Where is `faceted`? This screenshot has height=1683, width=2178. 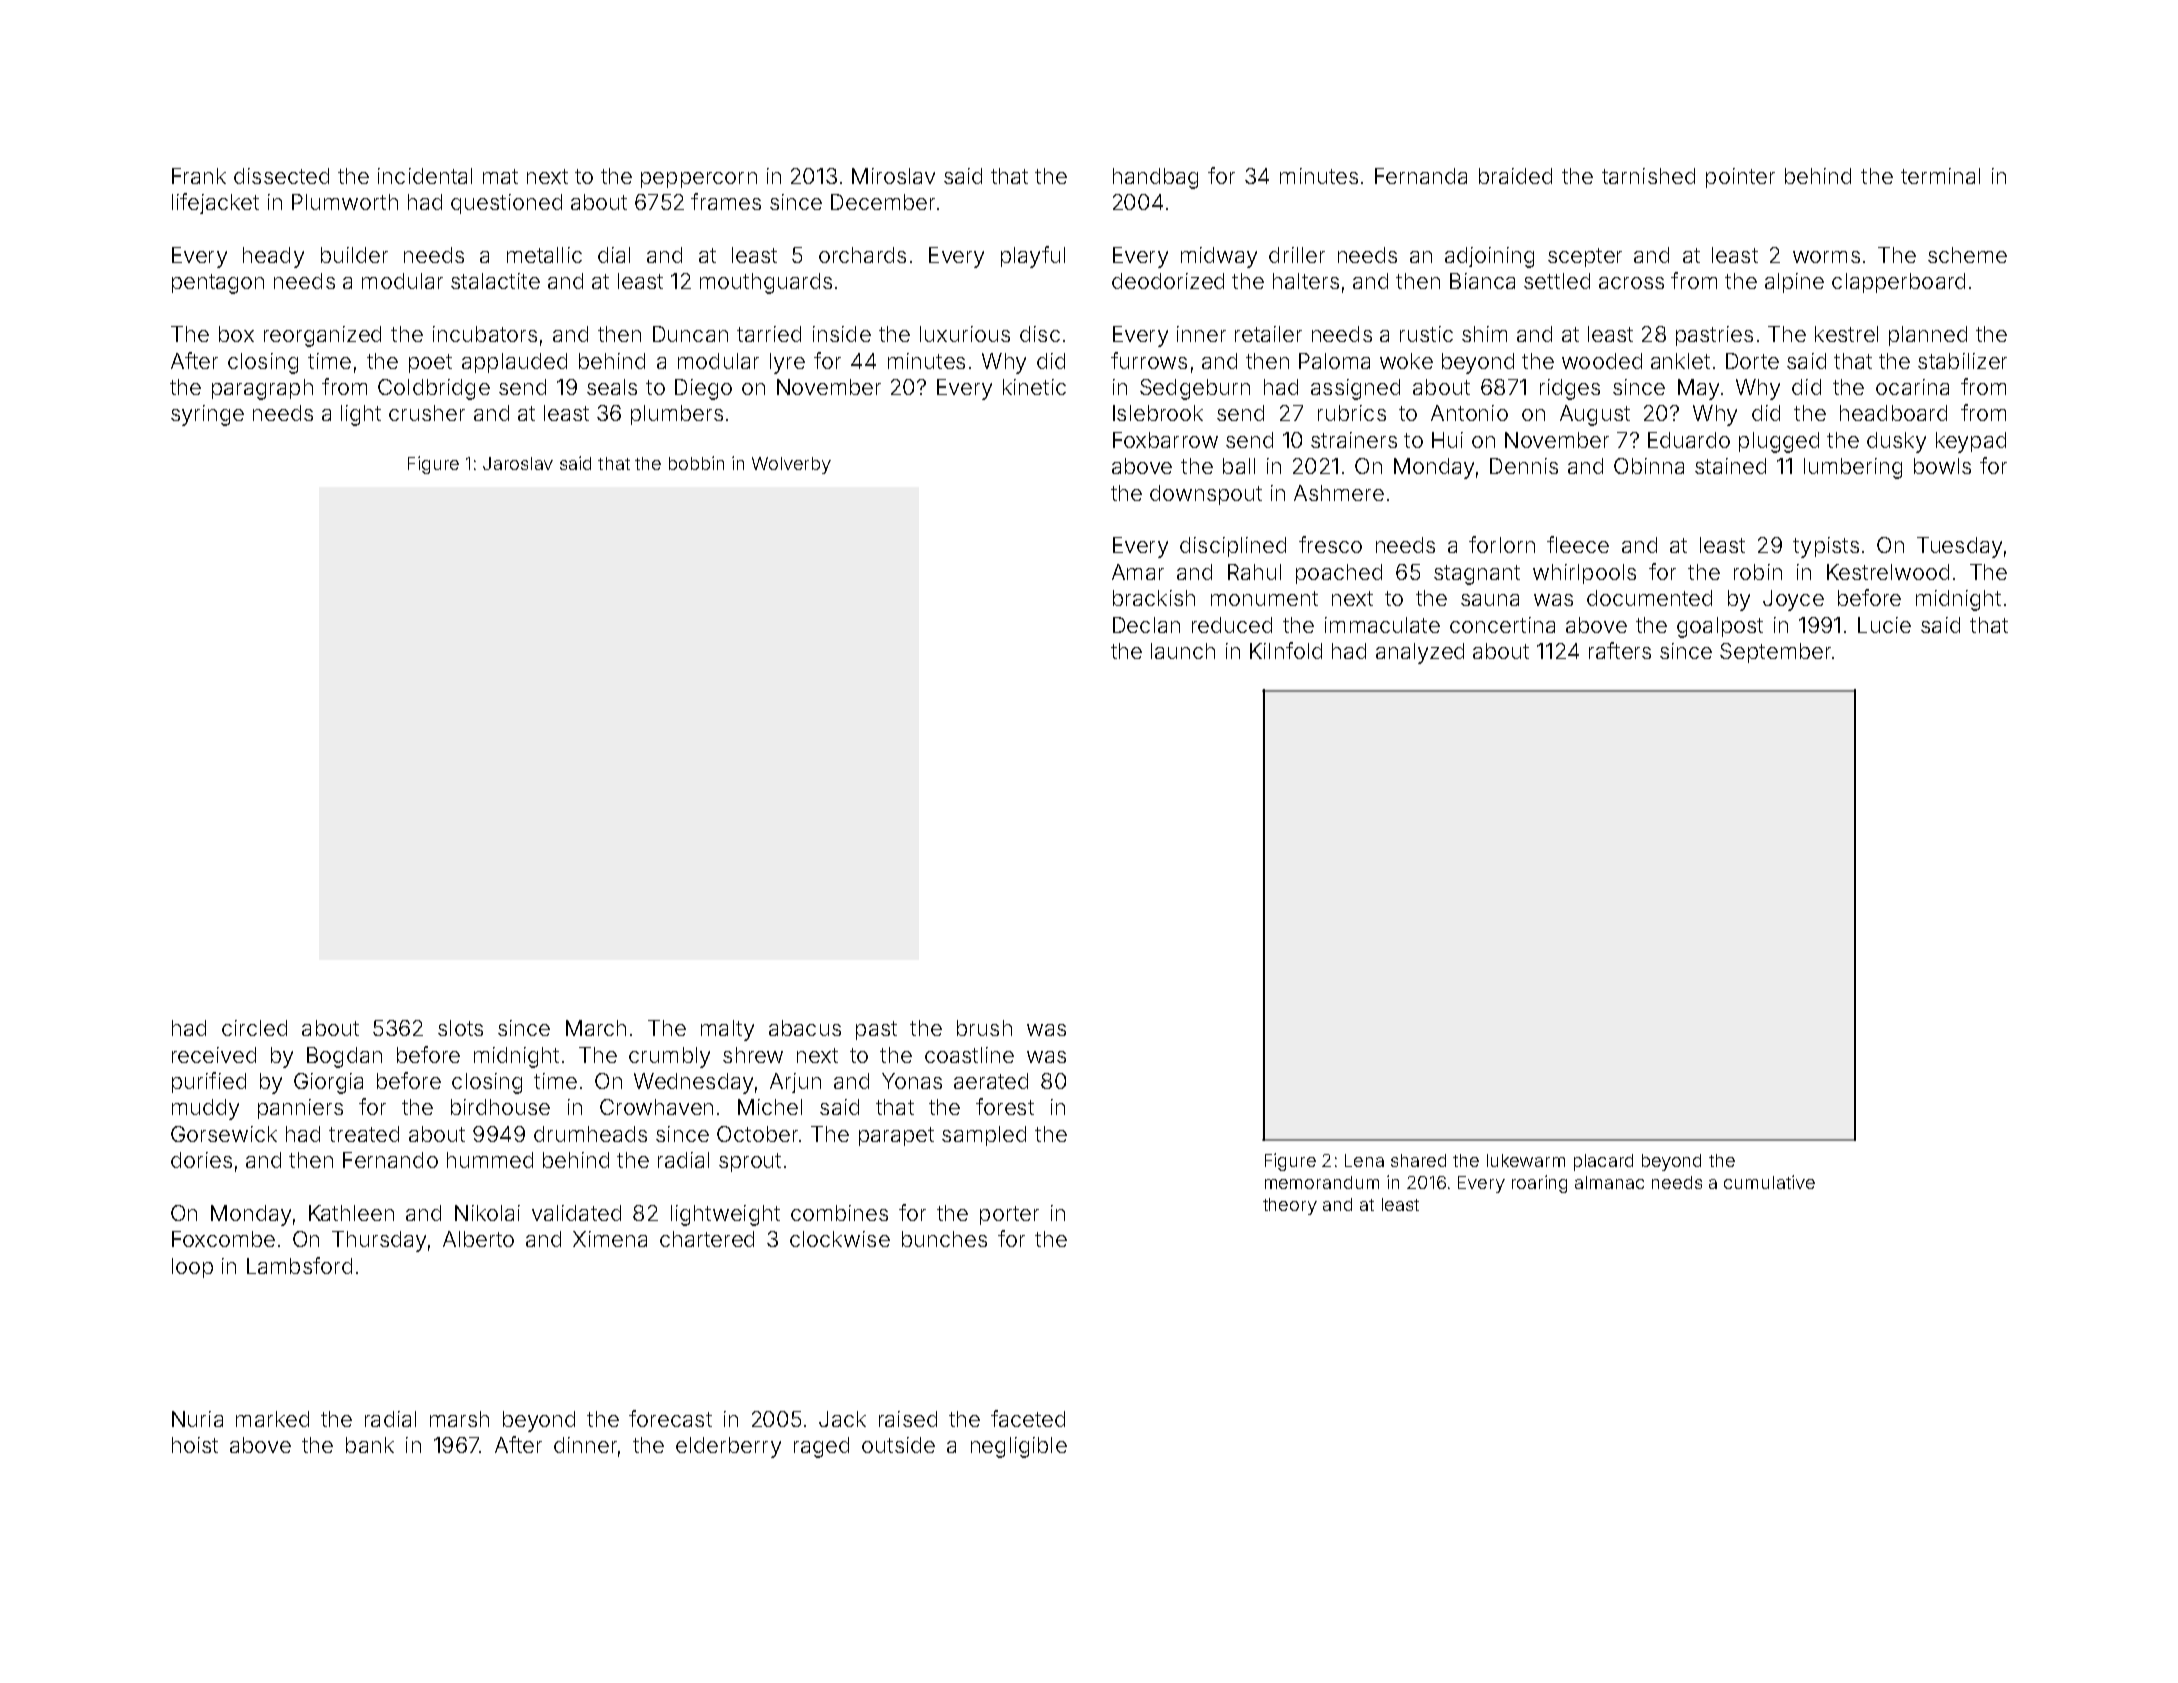 faceted is located at coordinates (1028, 1418).
